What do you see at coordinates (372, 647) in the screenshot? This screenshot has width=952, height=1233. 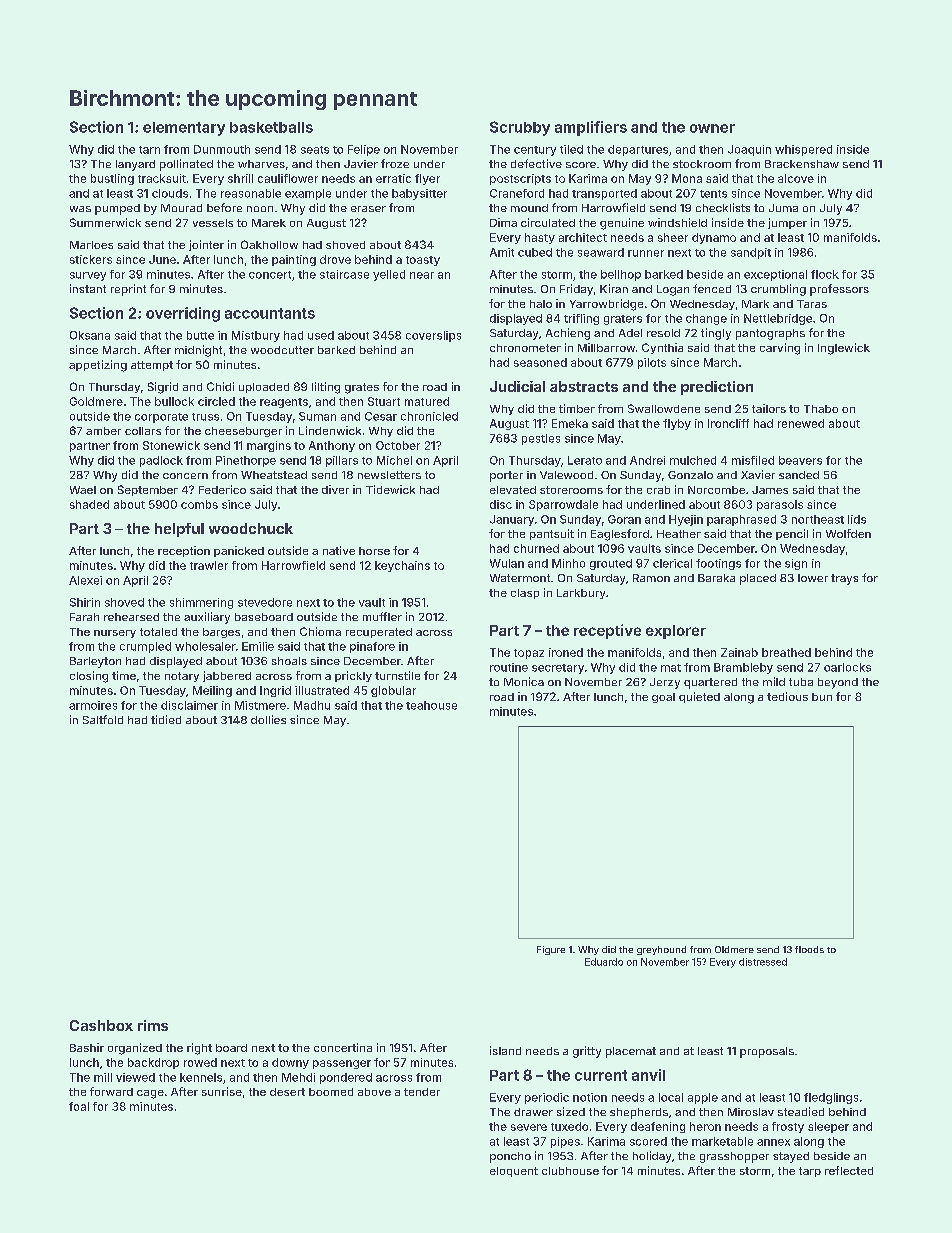 I see `pinafore` at bounding box center [372, 647].
